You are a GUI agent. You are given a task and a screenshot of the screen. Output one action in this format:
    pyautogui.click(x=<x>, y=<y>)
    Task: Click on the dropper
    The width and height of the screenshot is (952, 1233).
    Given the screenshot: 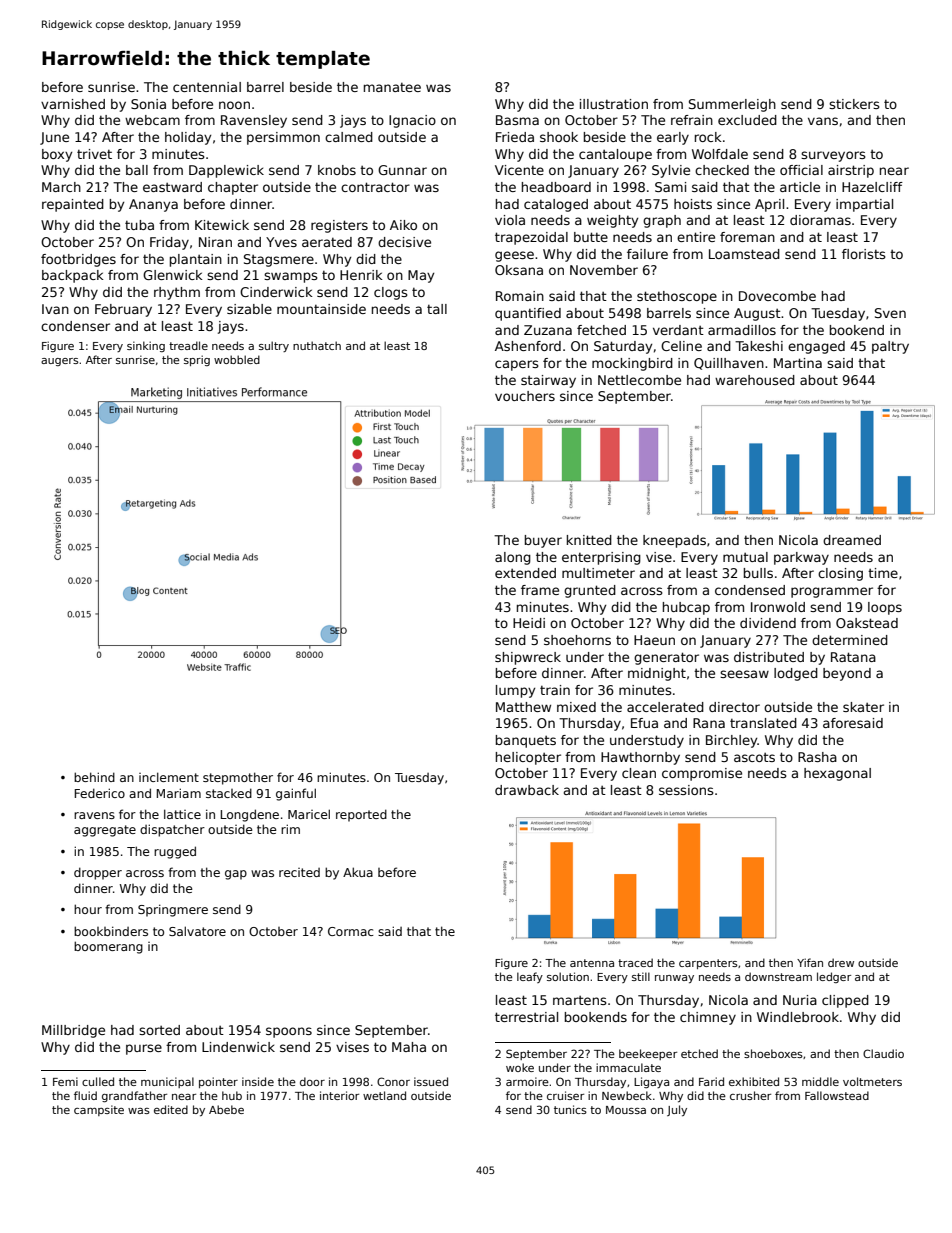 What is the action you would take?
    pyautogui.click(x=98, y=873)
